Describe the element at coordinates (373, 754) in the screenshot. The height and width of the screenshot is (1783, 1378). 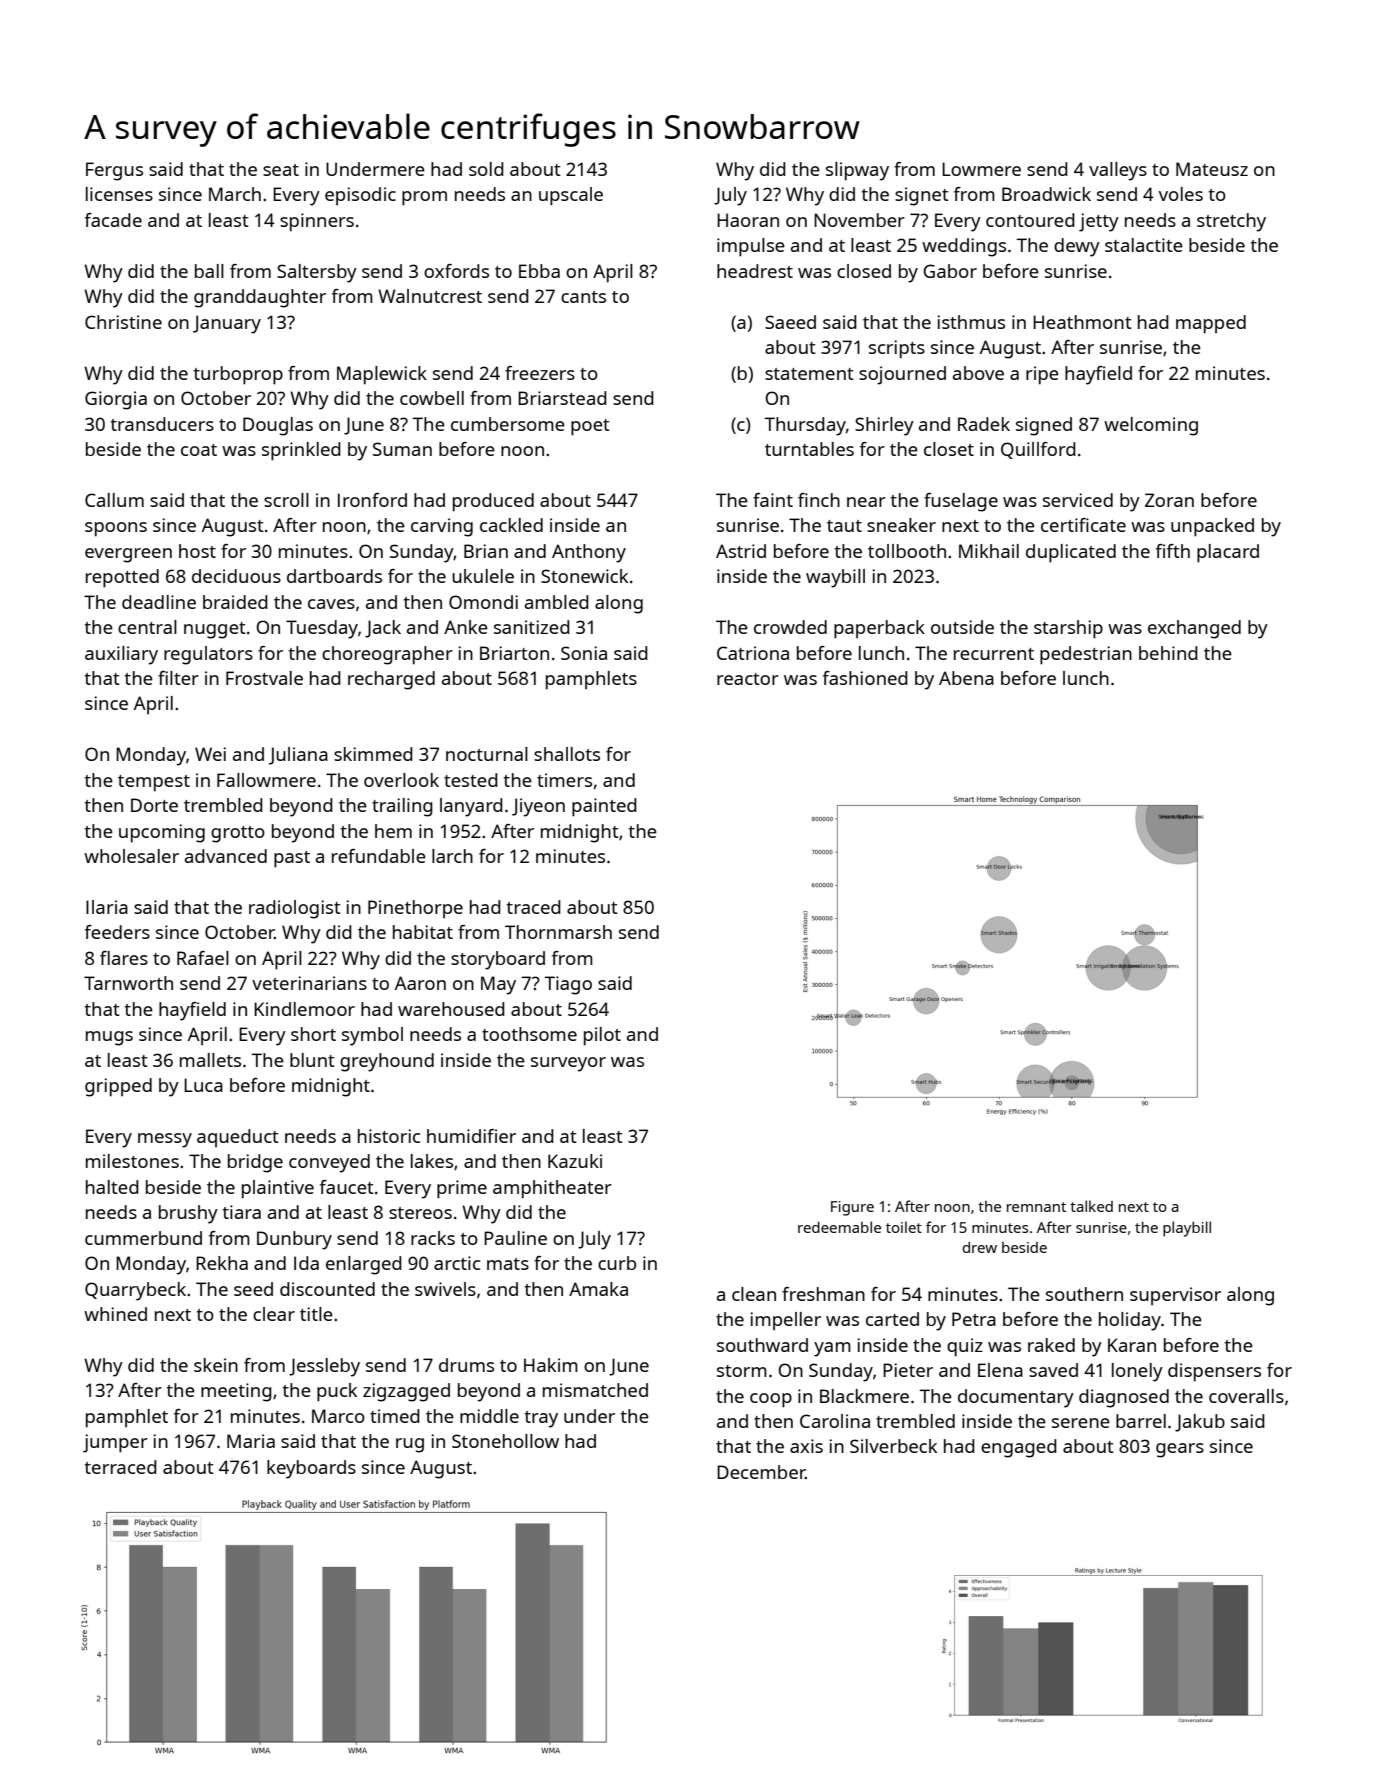
I see `skimmed` at that location.
